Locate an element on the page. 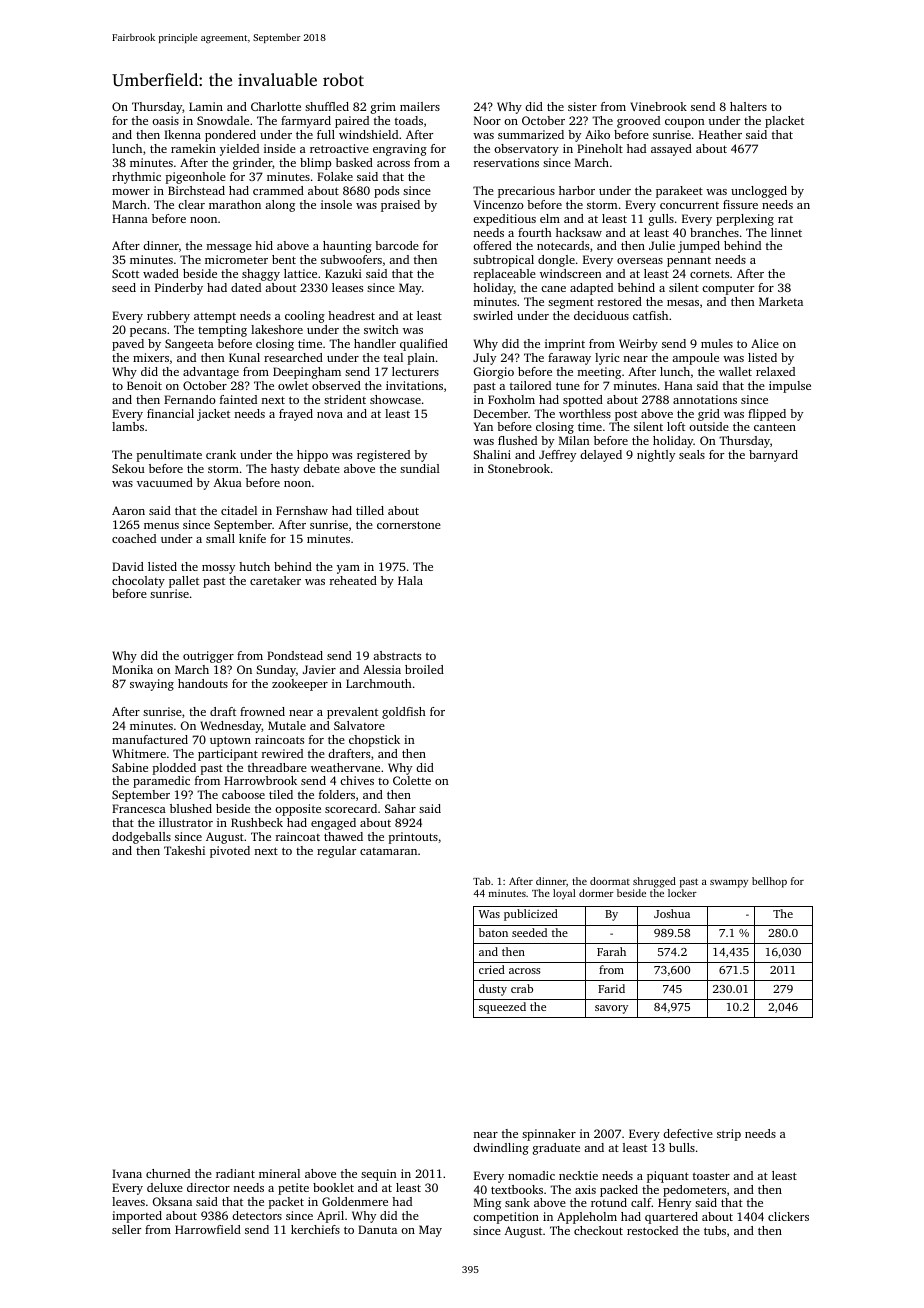  Vinebrook is located at coordinates (658, 106).
